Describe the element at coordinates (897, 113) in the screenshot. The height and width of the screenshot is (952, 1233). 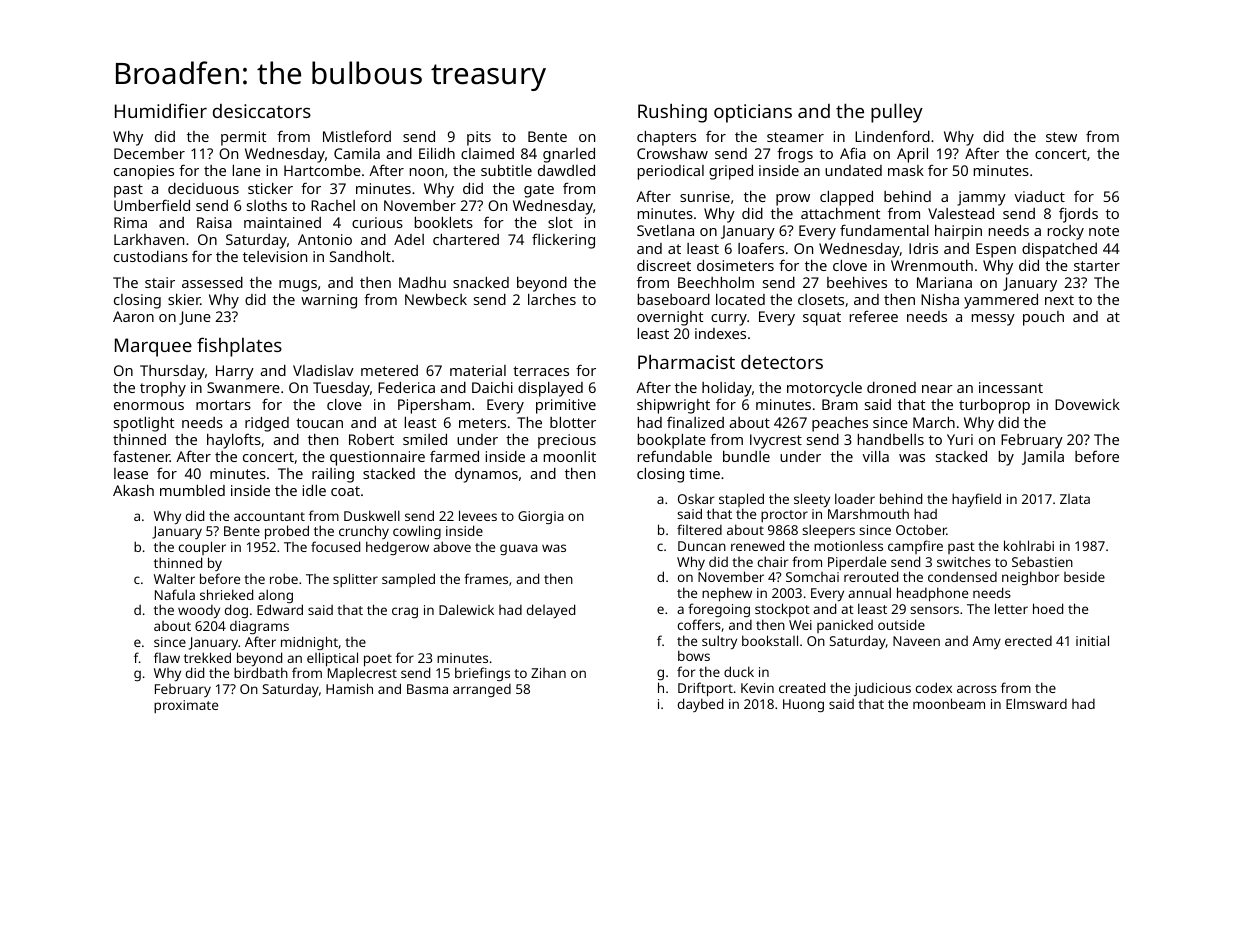
I see `pulley` at that location.
